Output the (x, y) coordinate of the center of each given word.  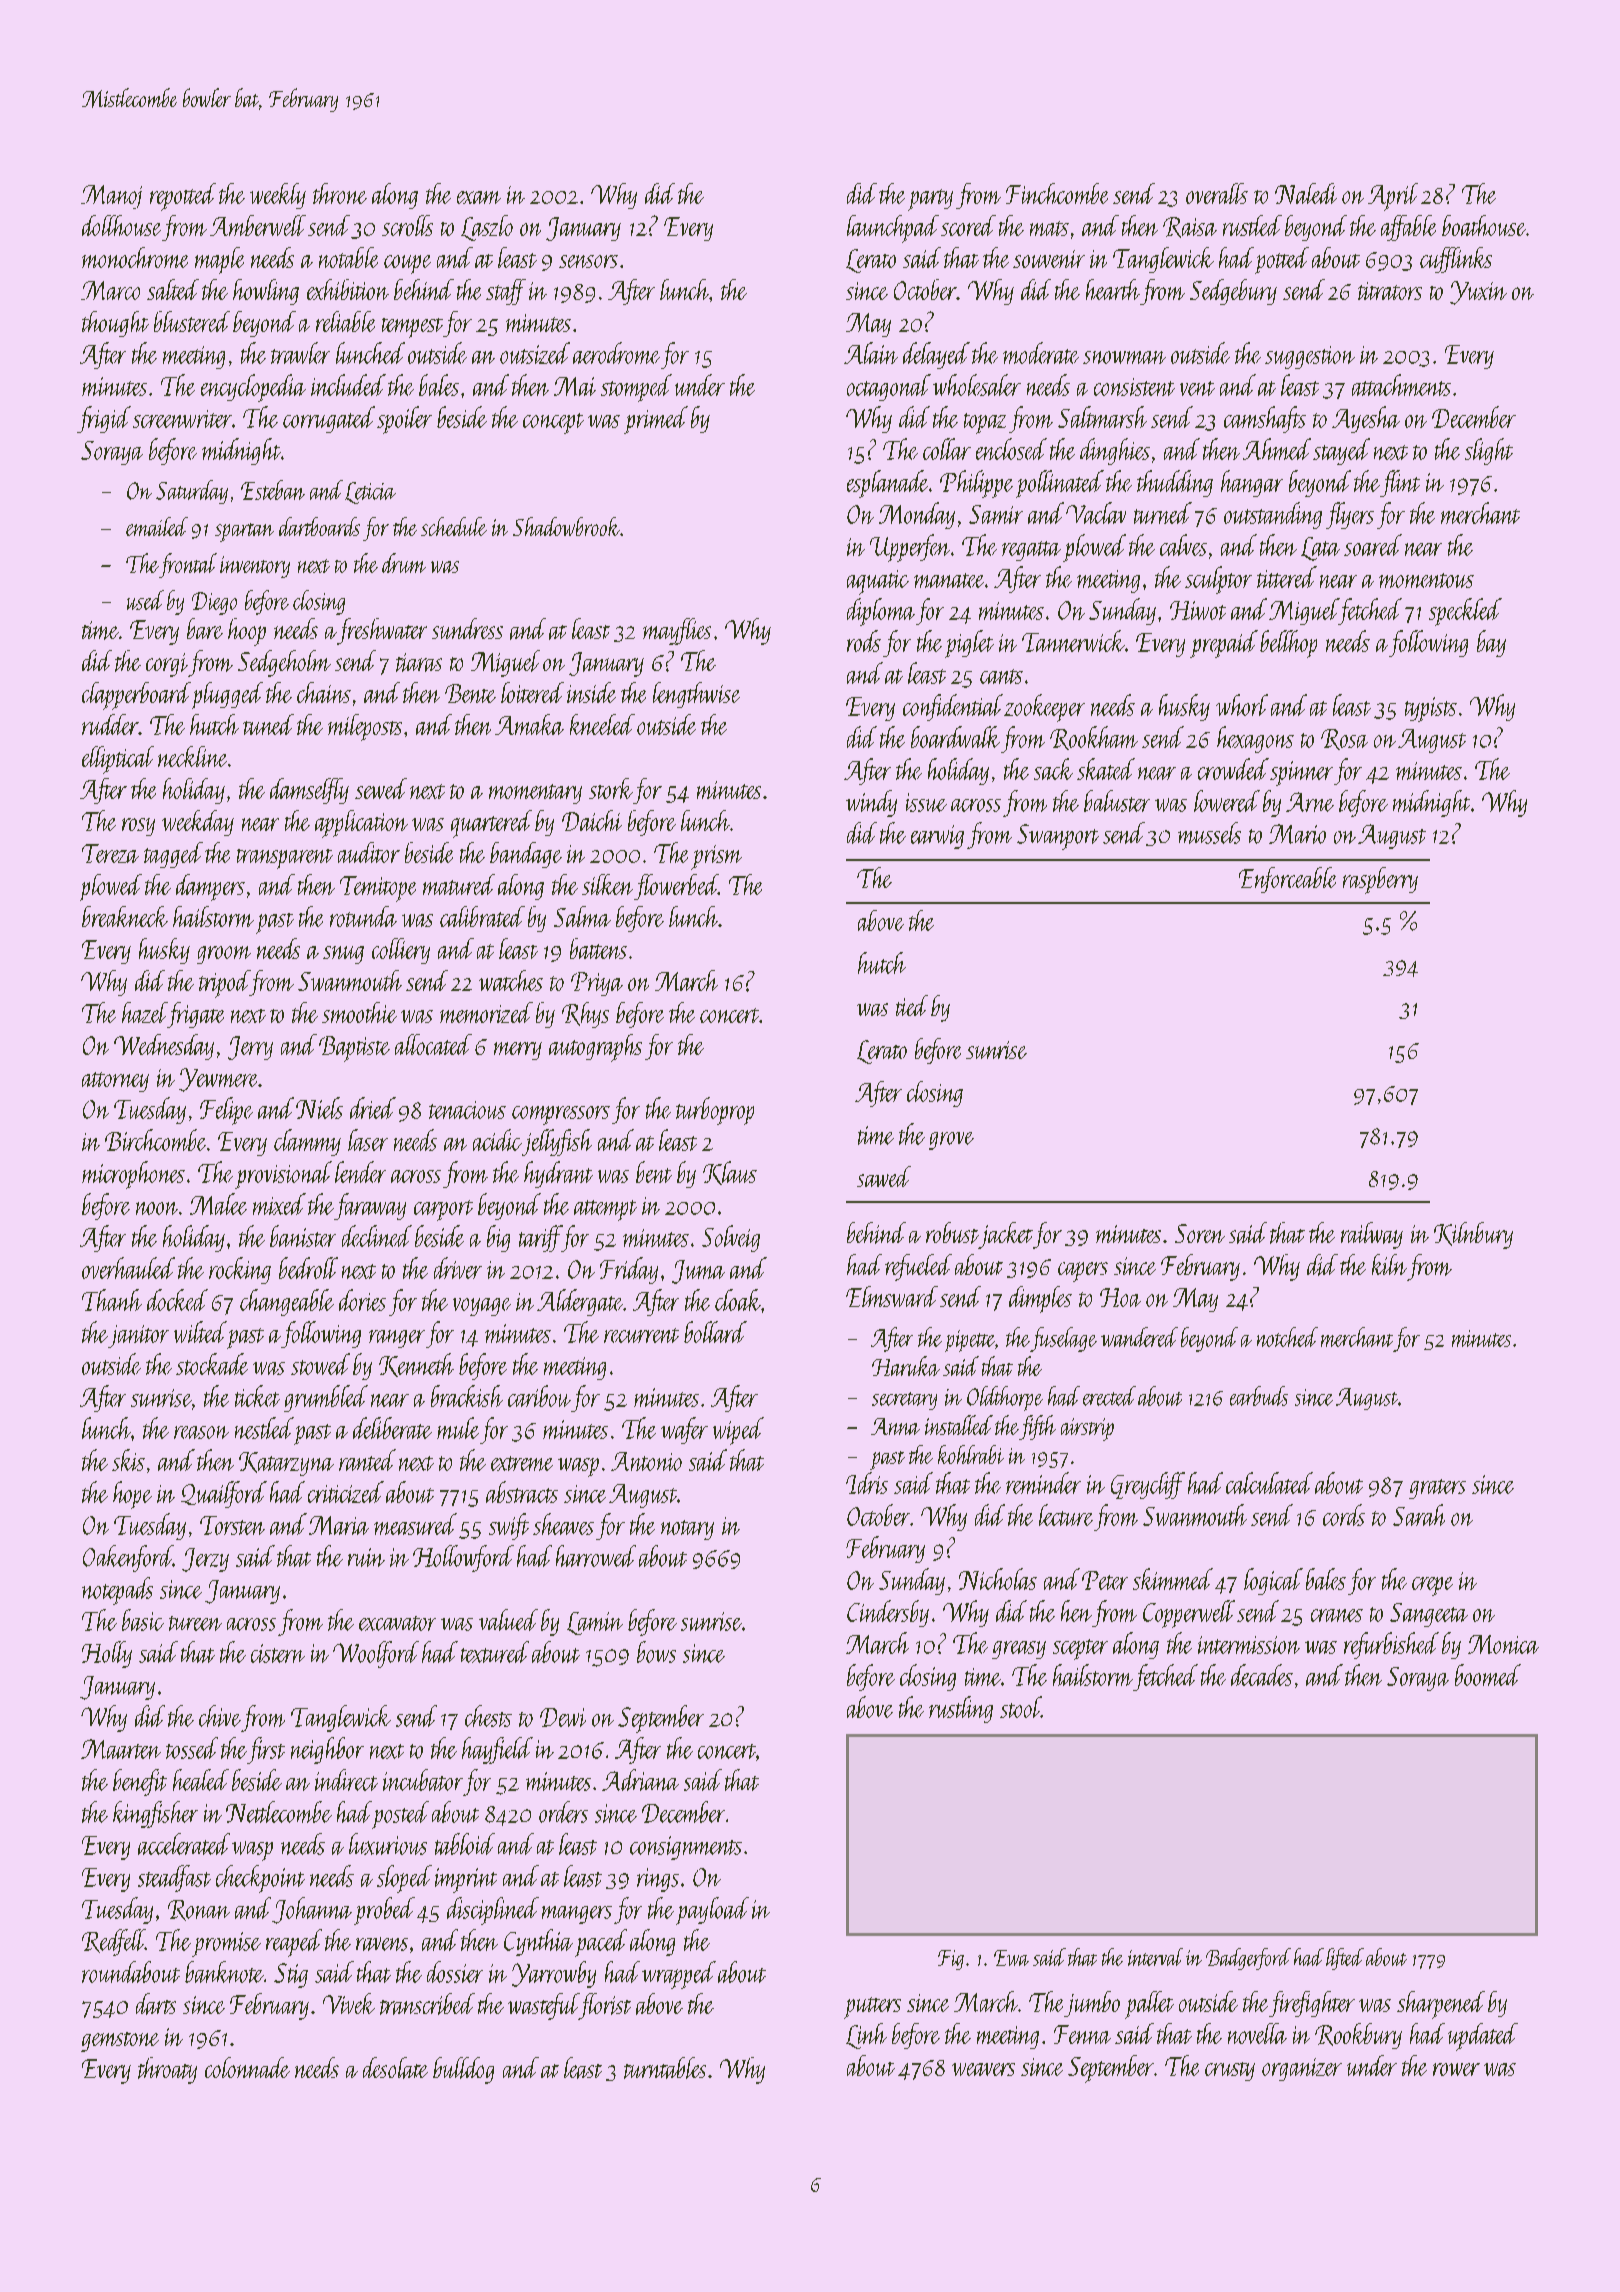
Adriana (640, 1780)
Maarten (121, 1749)
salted (173, 289)
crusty (1230, 2071)
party (930, 200)
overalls (1217, 193)
